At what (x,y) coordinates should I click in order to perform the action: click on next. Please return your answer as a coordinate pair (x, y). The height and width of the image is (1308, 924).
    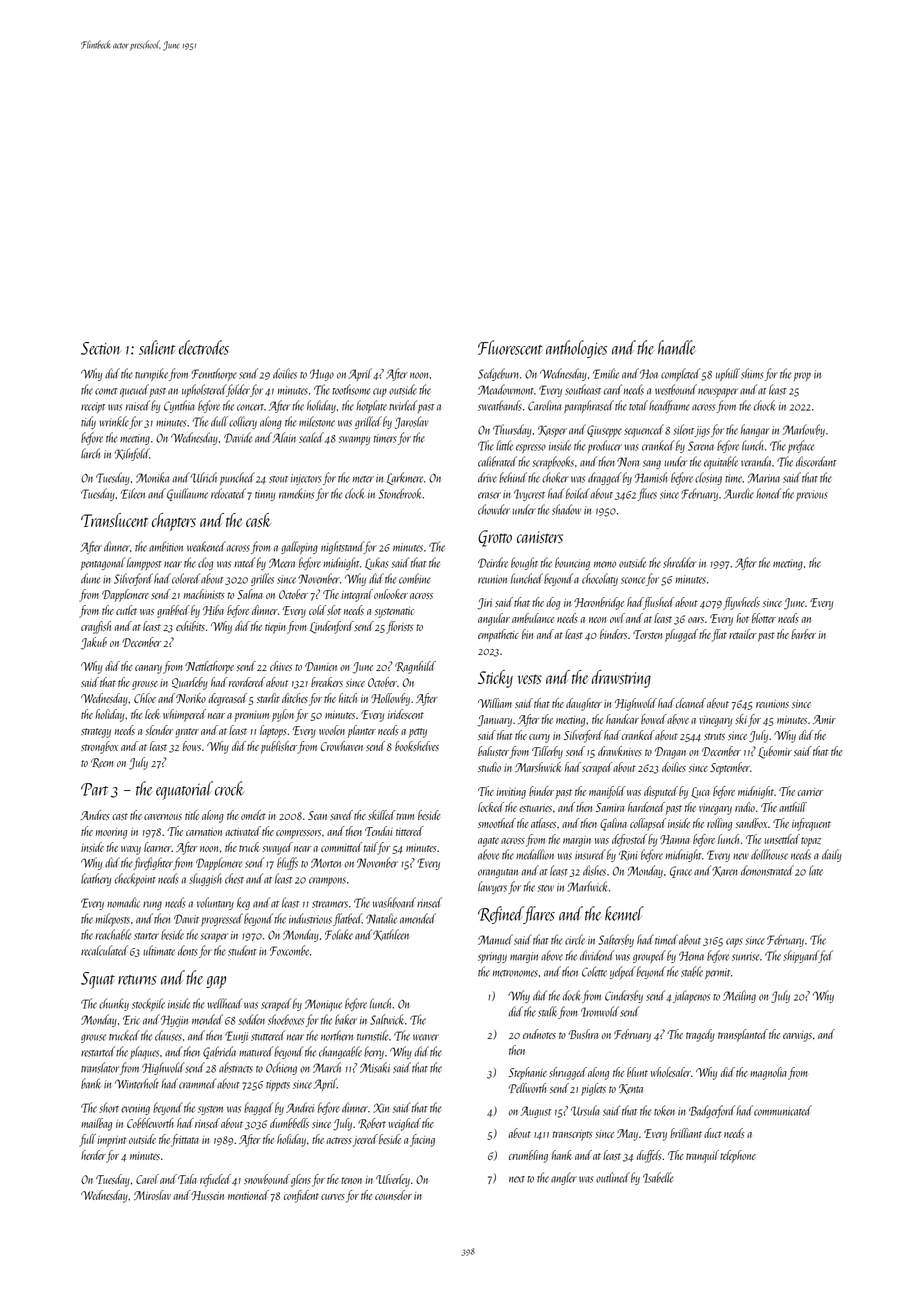
    Looking at the image, I should click on (517, 1179).
